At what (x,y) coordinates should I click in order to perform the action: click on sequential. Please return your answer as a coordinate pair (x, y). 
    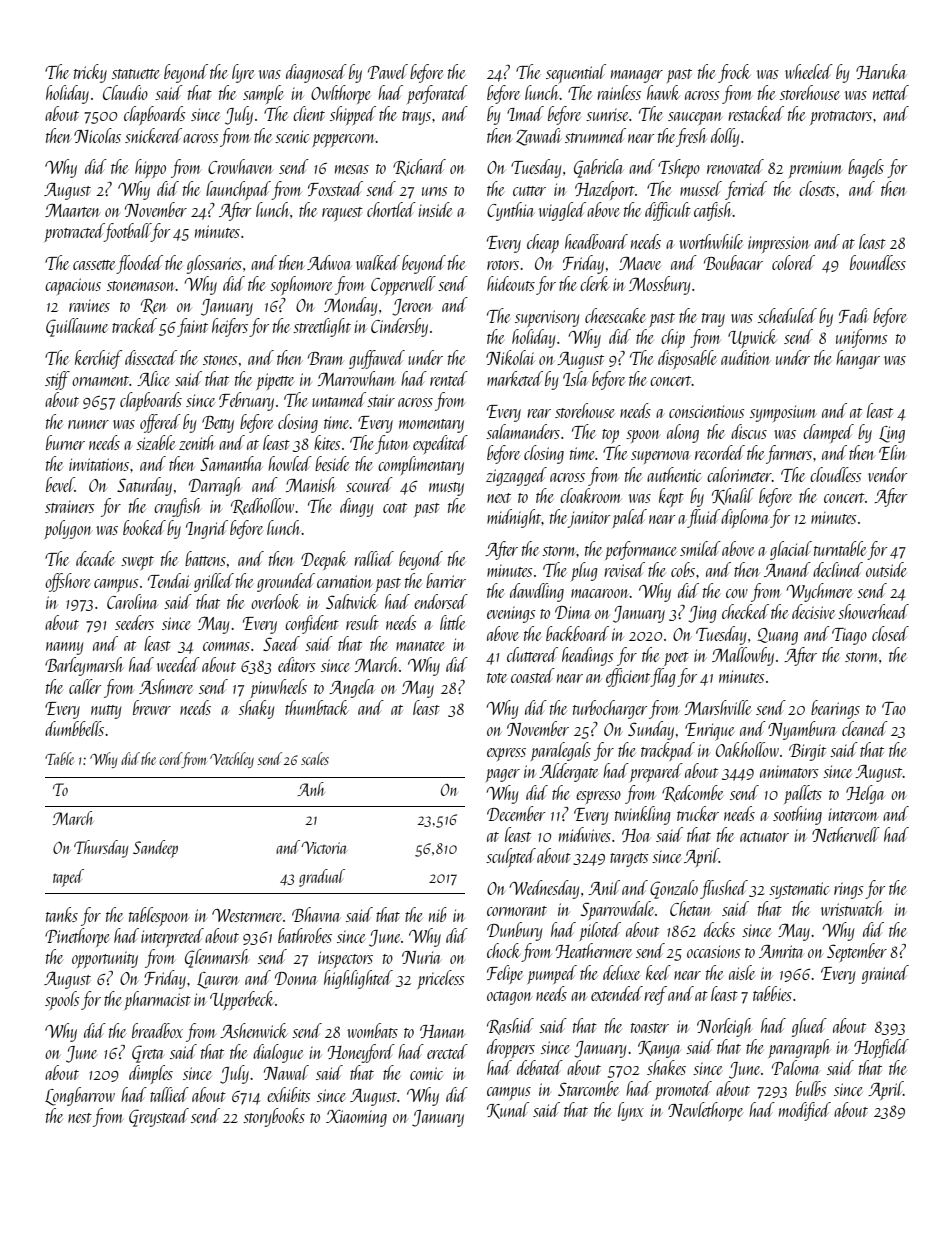
    Looking at the image, I should click on (576, 74).
